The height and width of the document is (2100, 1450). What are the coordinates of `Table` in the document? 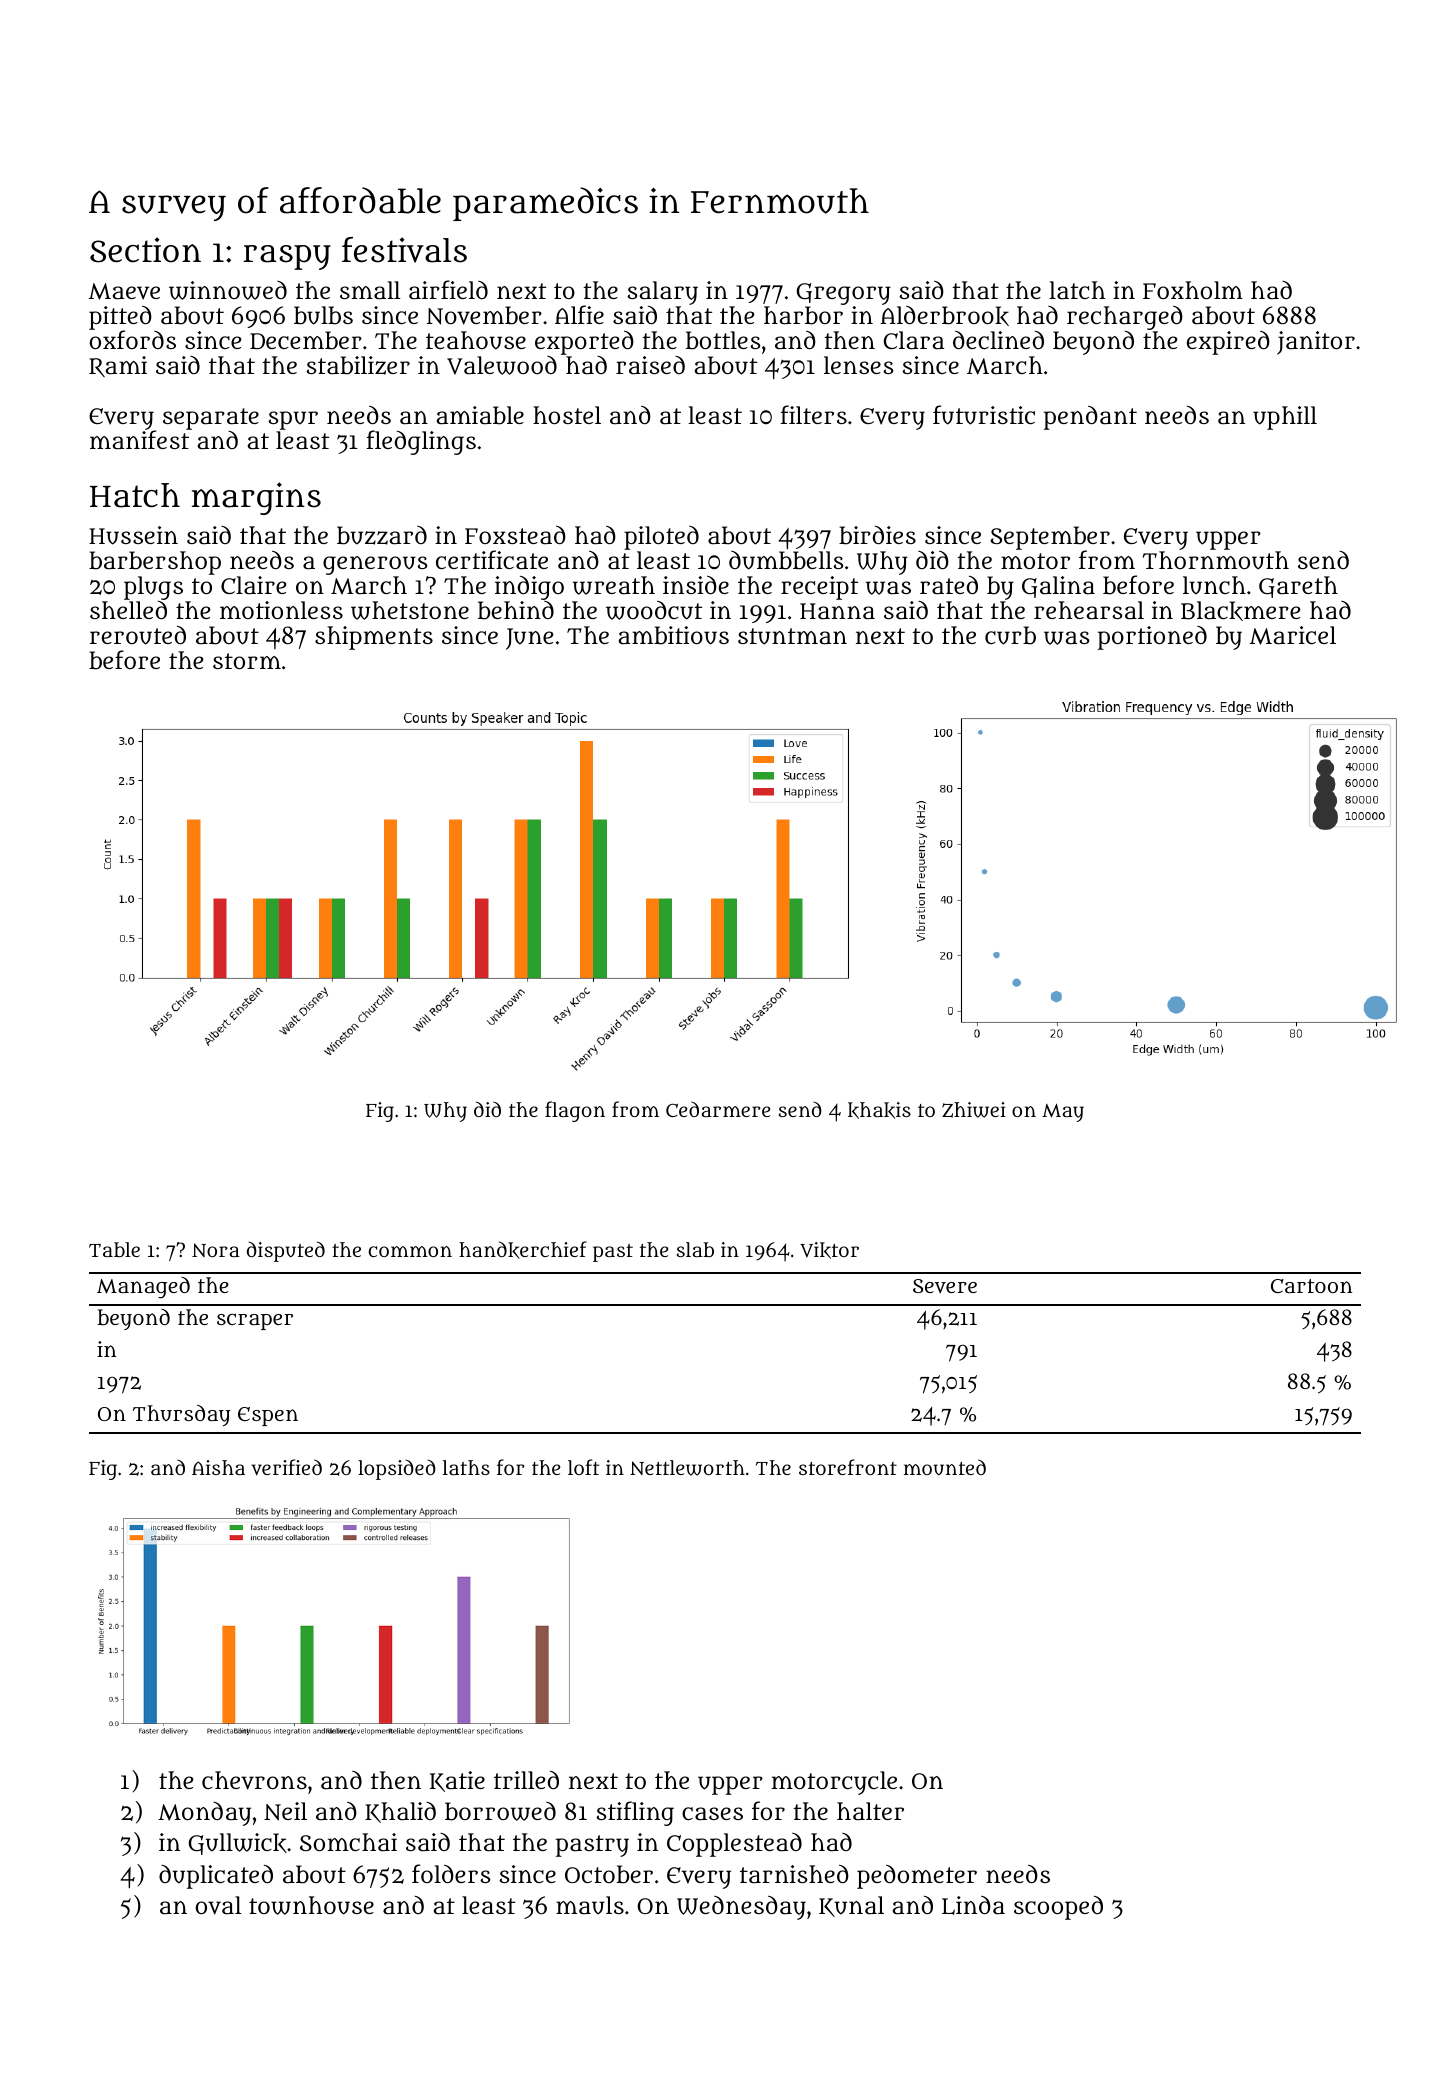 It's located at (114, 1249).
